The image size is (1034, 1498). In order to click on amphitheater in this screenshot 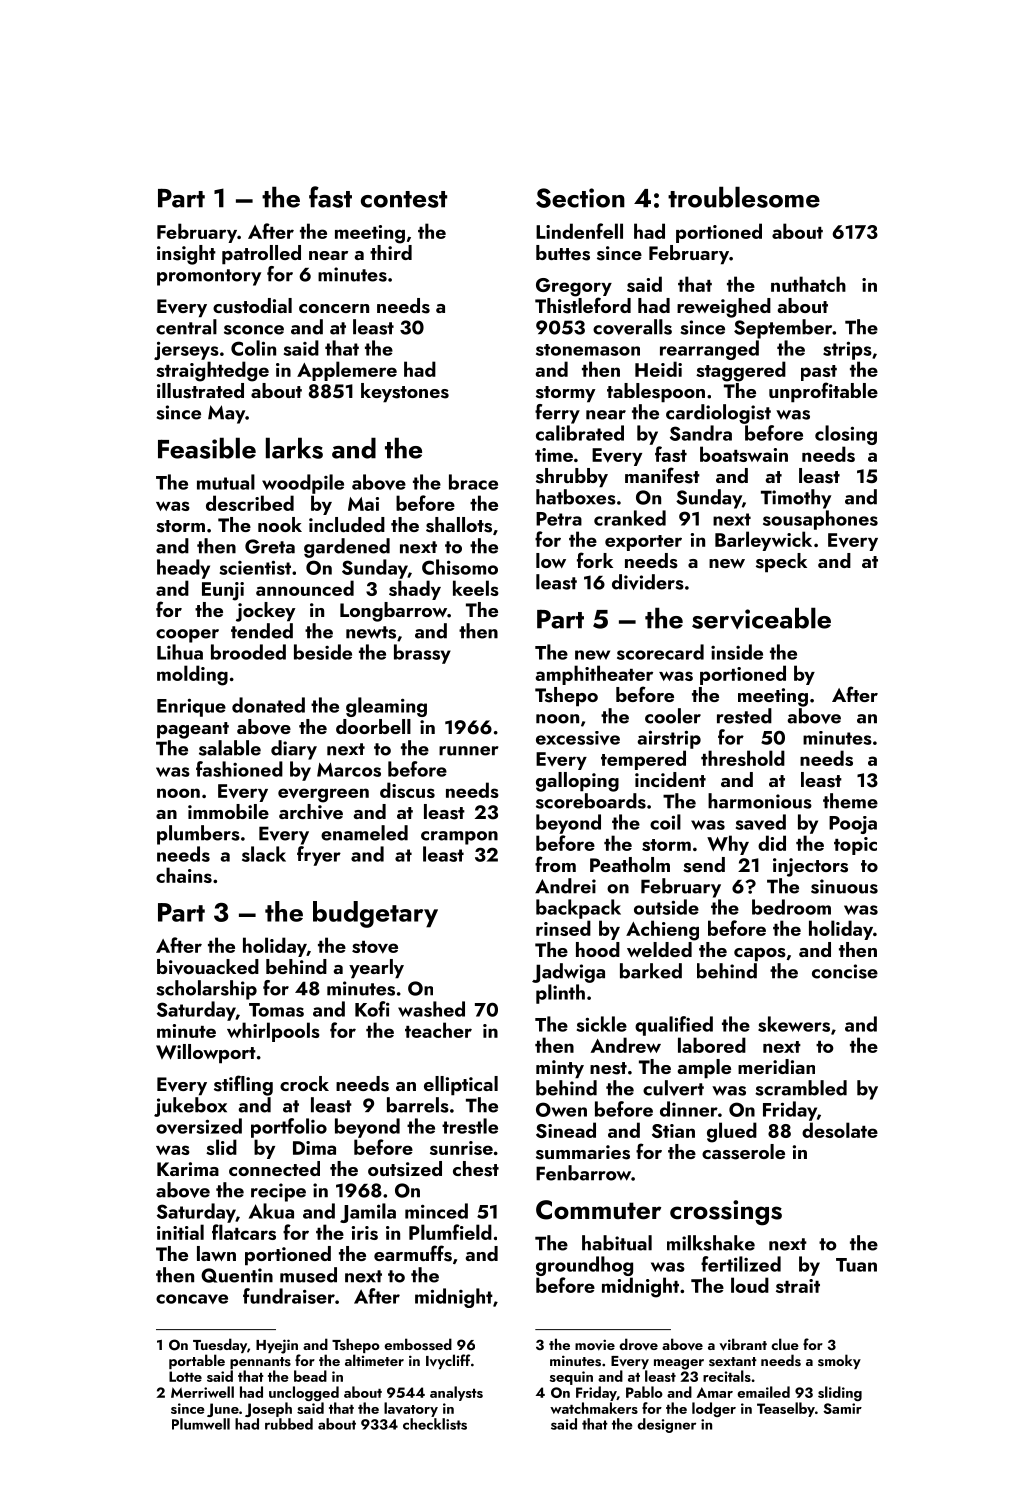, I will do `click(594, 675)`.
